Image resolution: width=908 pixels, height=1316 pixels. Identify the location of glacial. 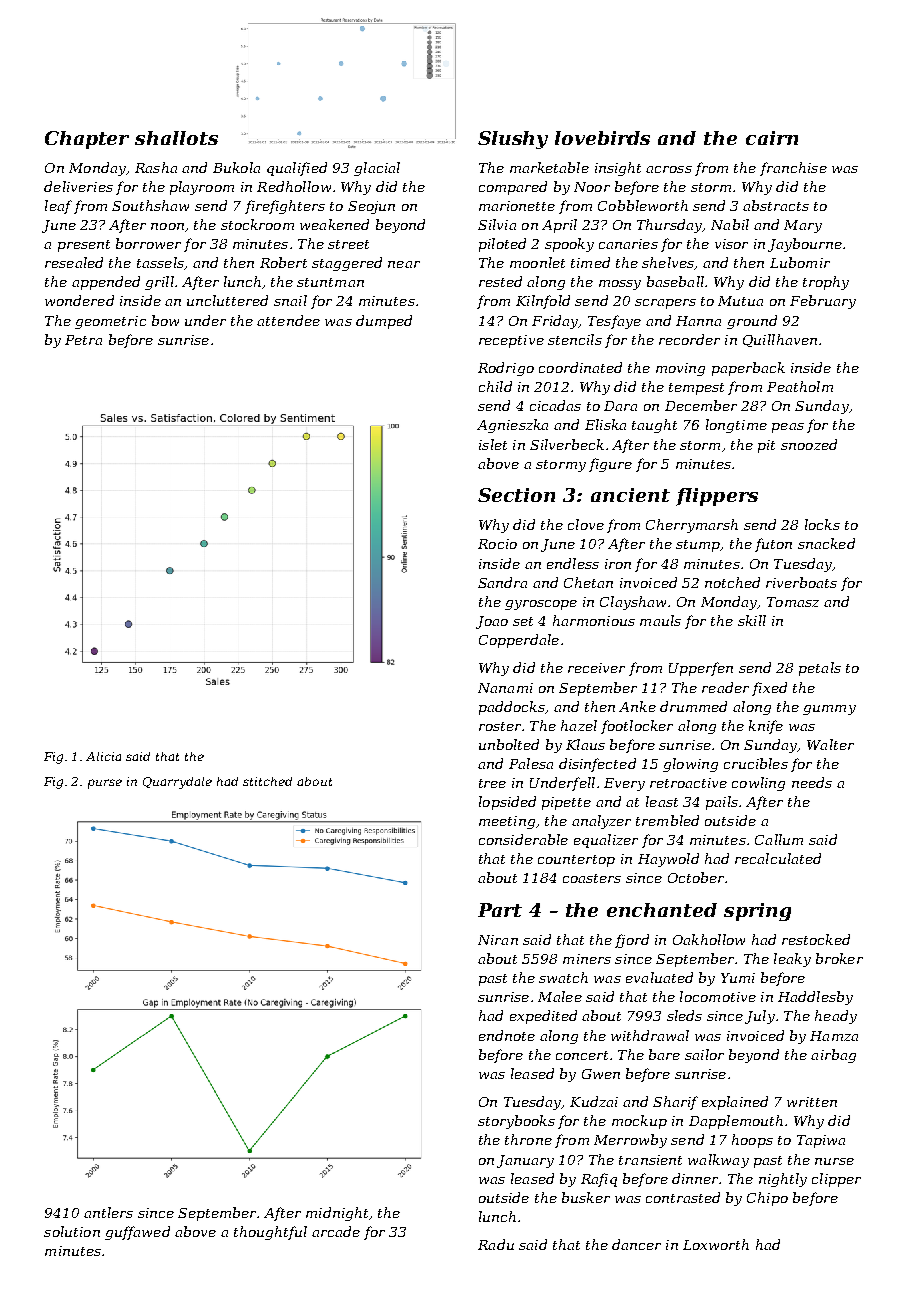
(377, 169).
